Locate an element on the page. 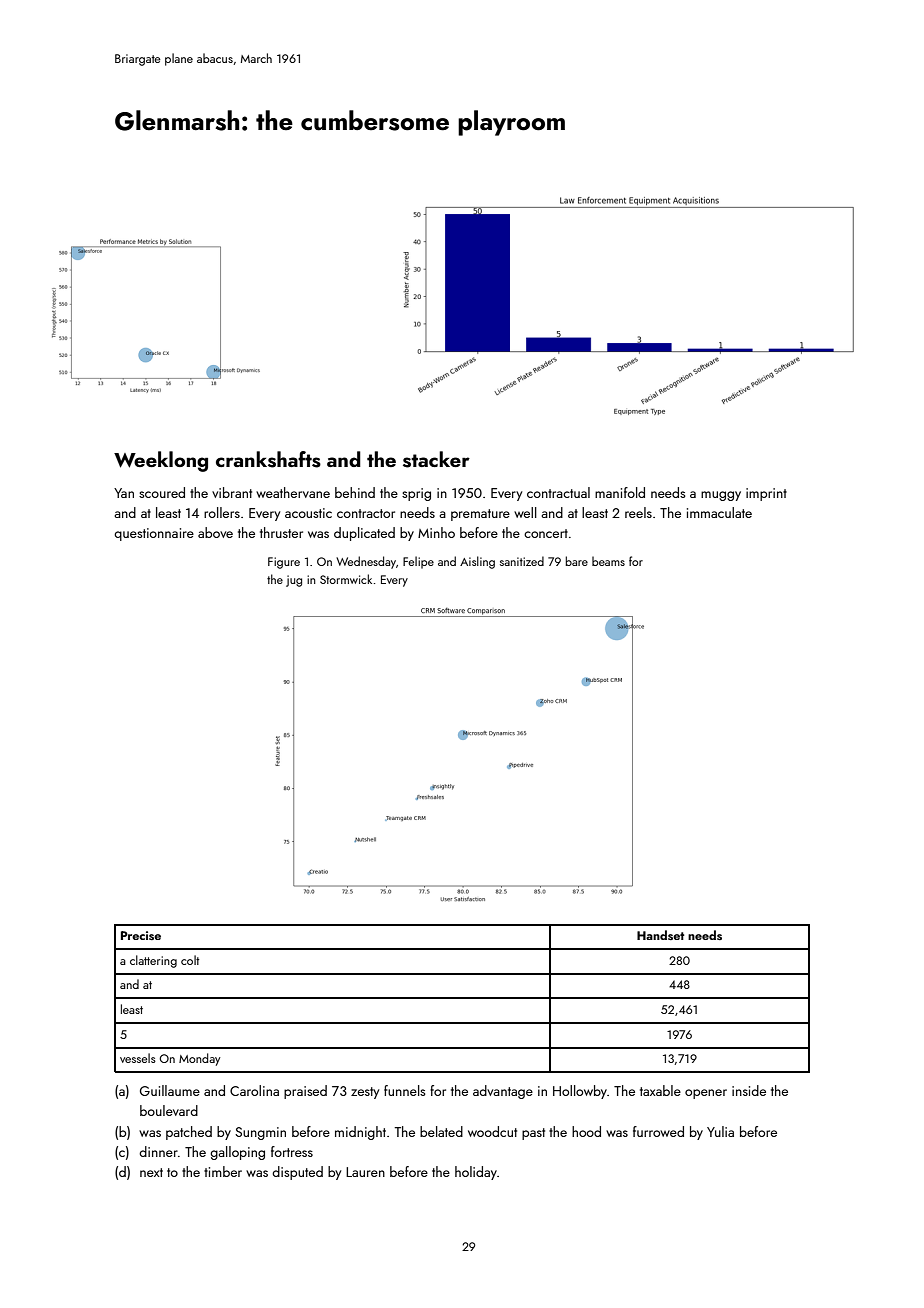 The height and width of the document is (1308, 924). beams is located at coordinates (608, 561).
